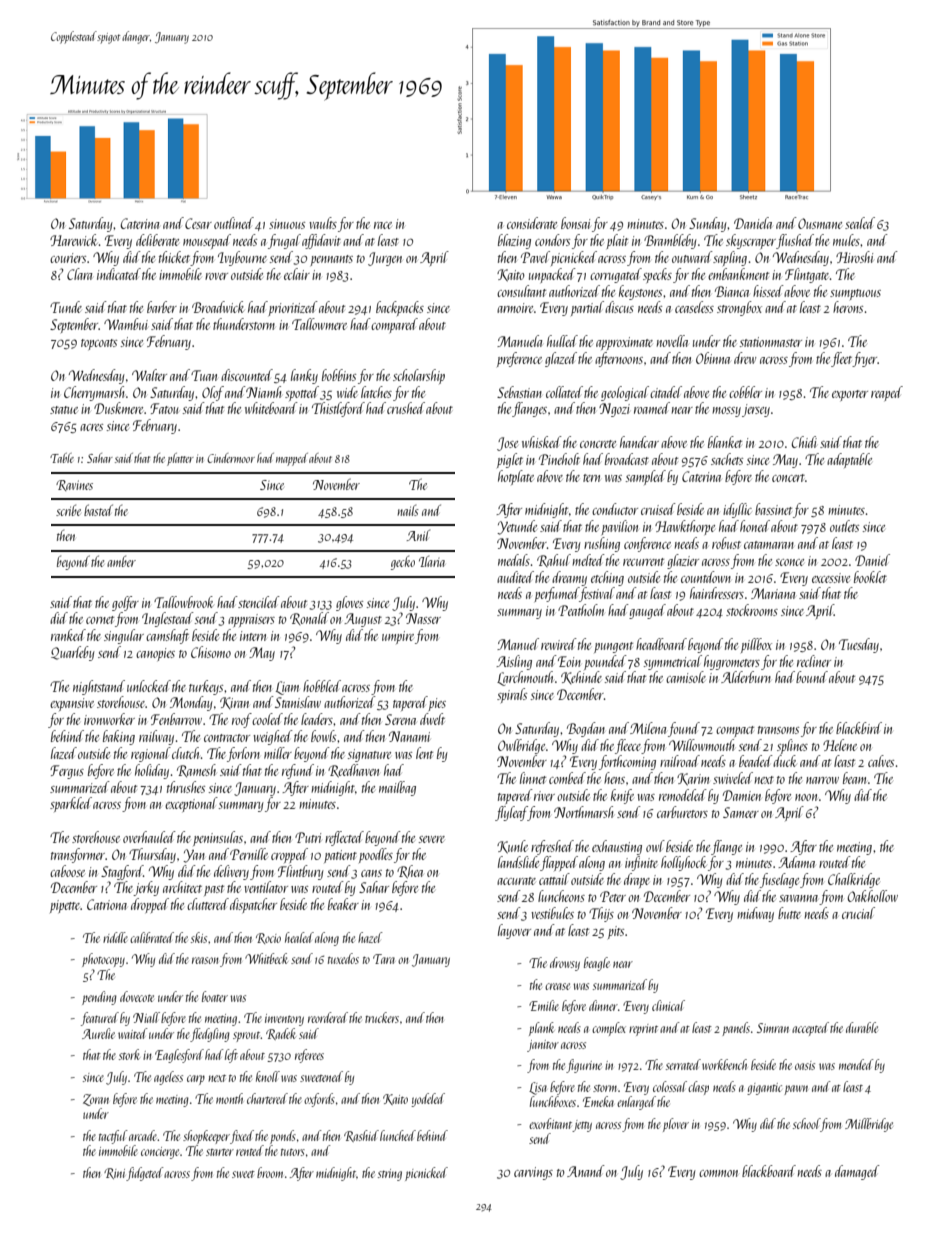 The image size is (952, 1233). I want to click on Bogdan, so click(586, 729).
